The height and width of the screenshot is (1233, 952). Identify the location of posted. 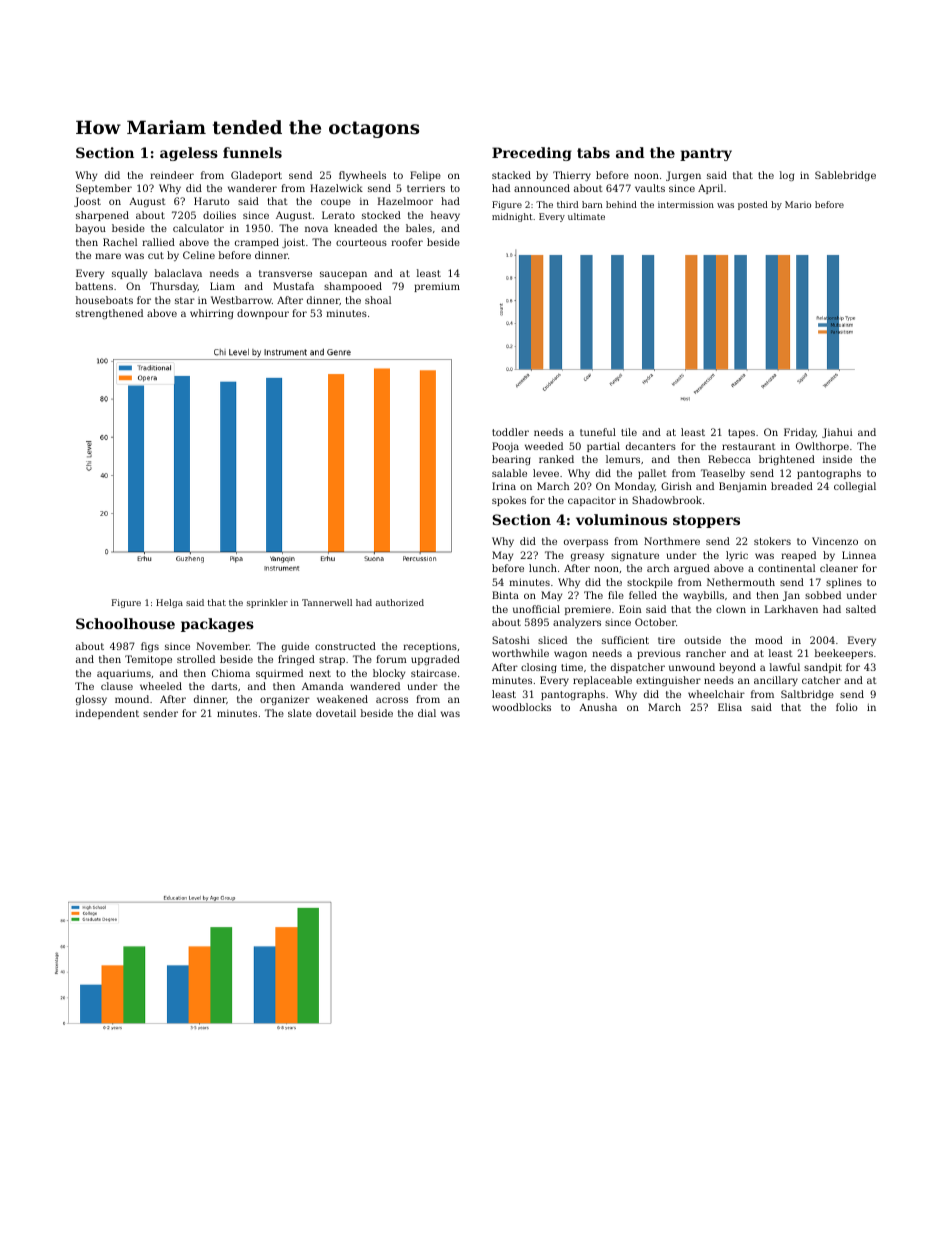
(753, 205).
